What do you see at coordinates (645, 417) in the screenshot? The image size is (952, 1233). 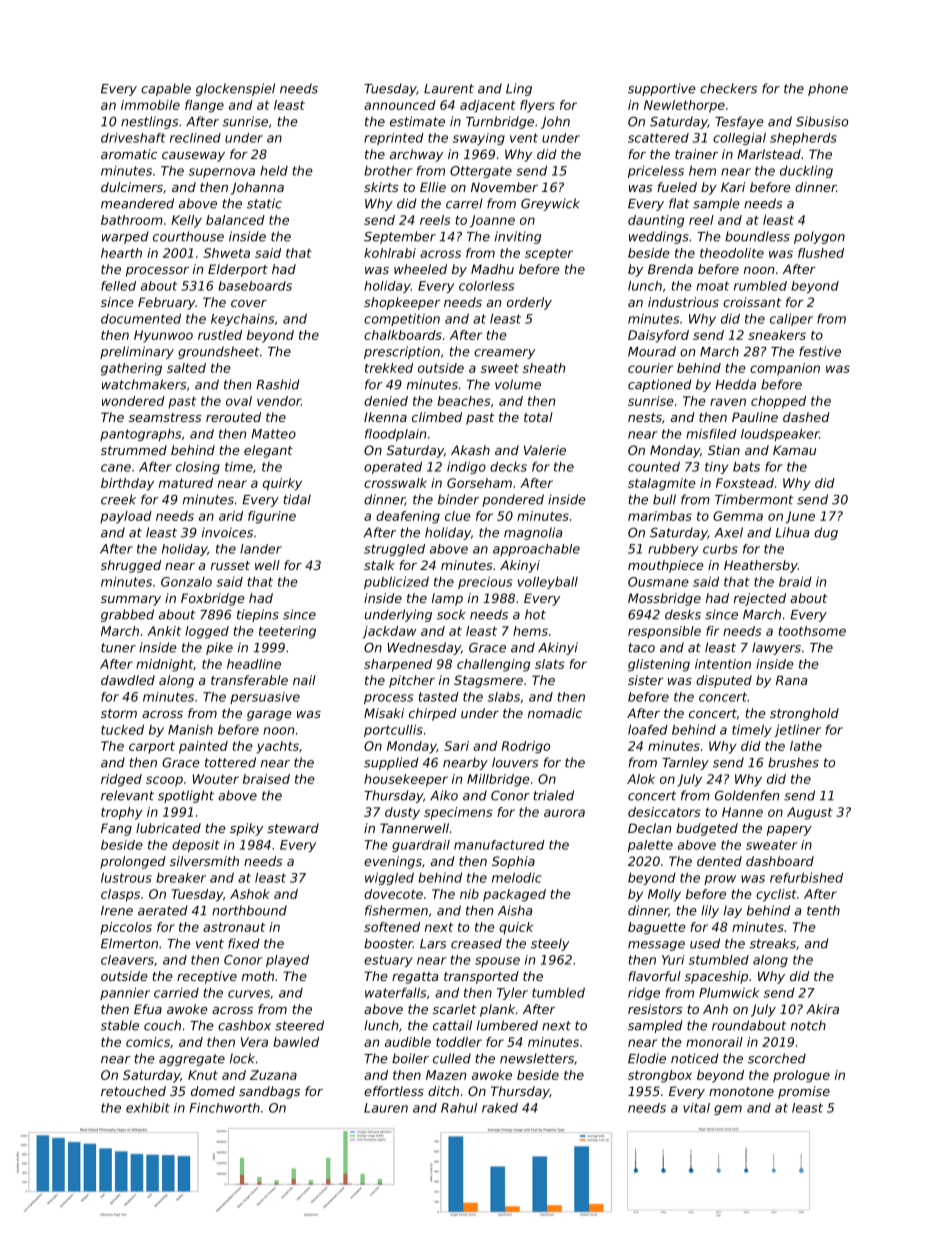 I see `nests` at bounding box center [645, 417].
